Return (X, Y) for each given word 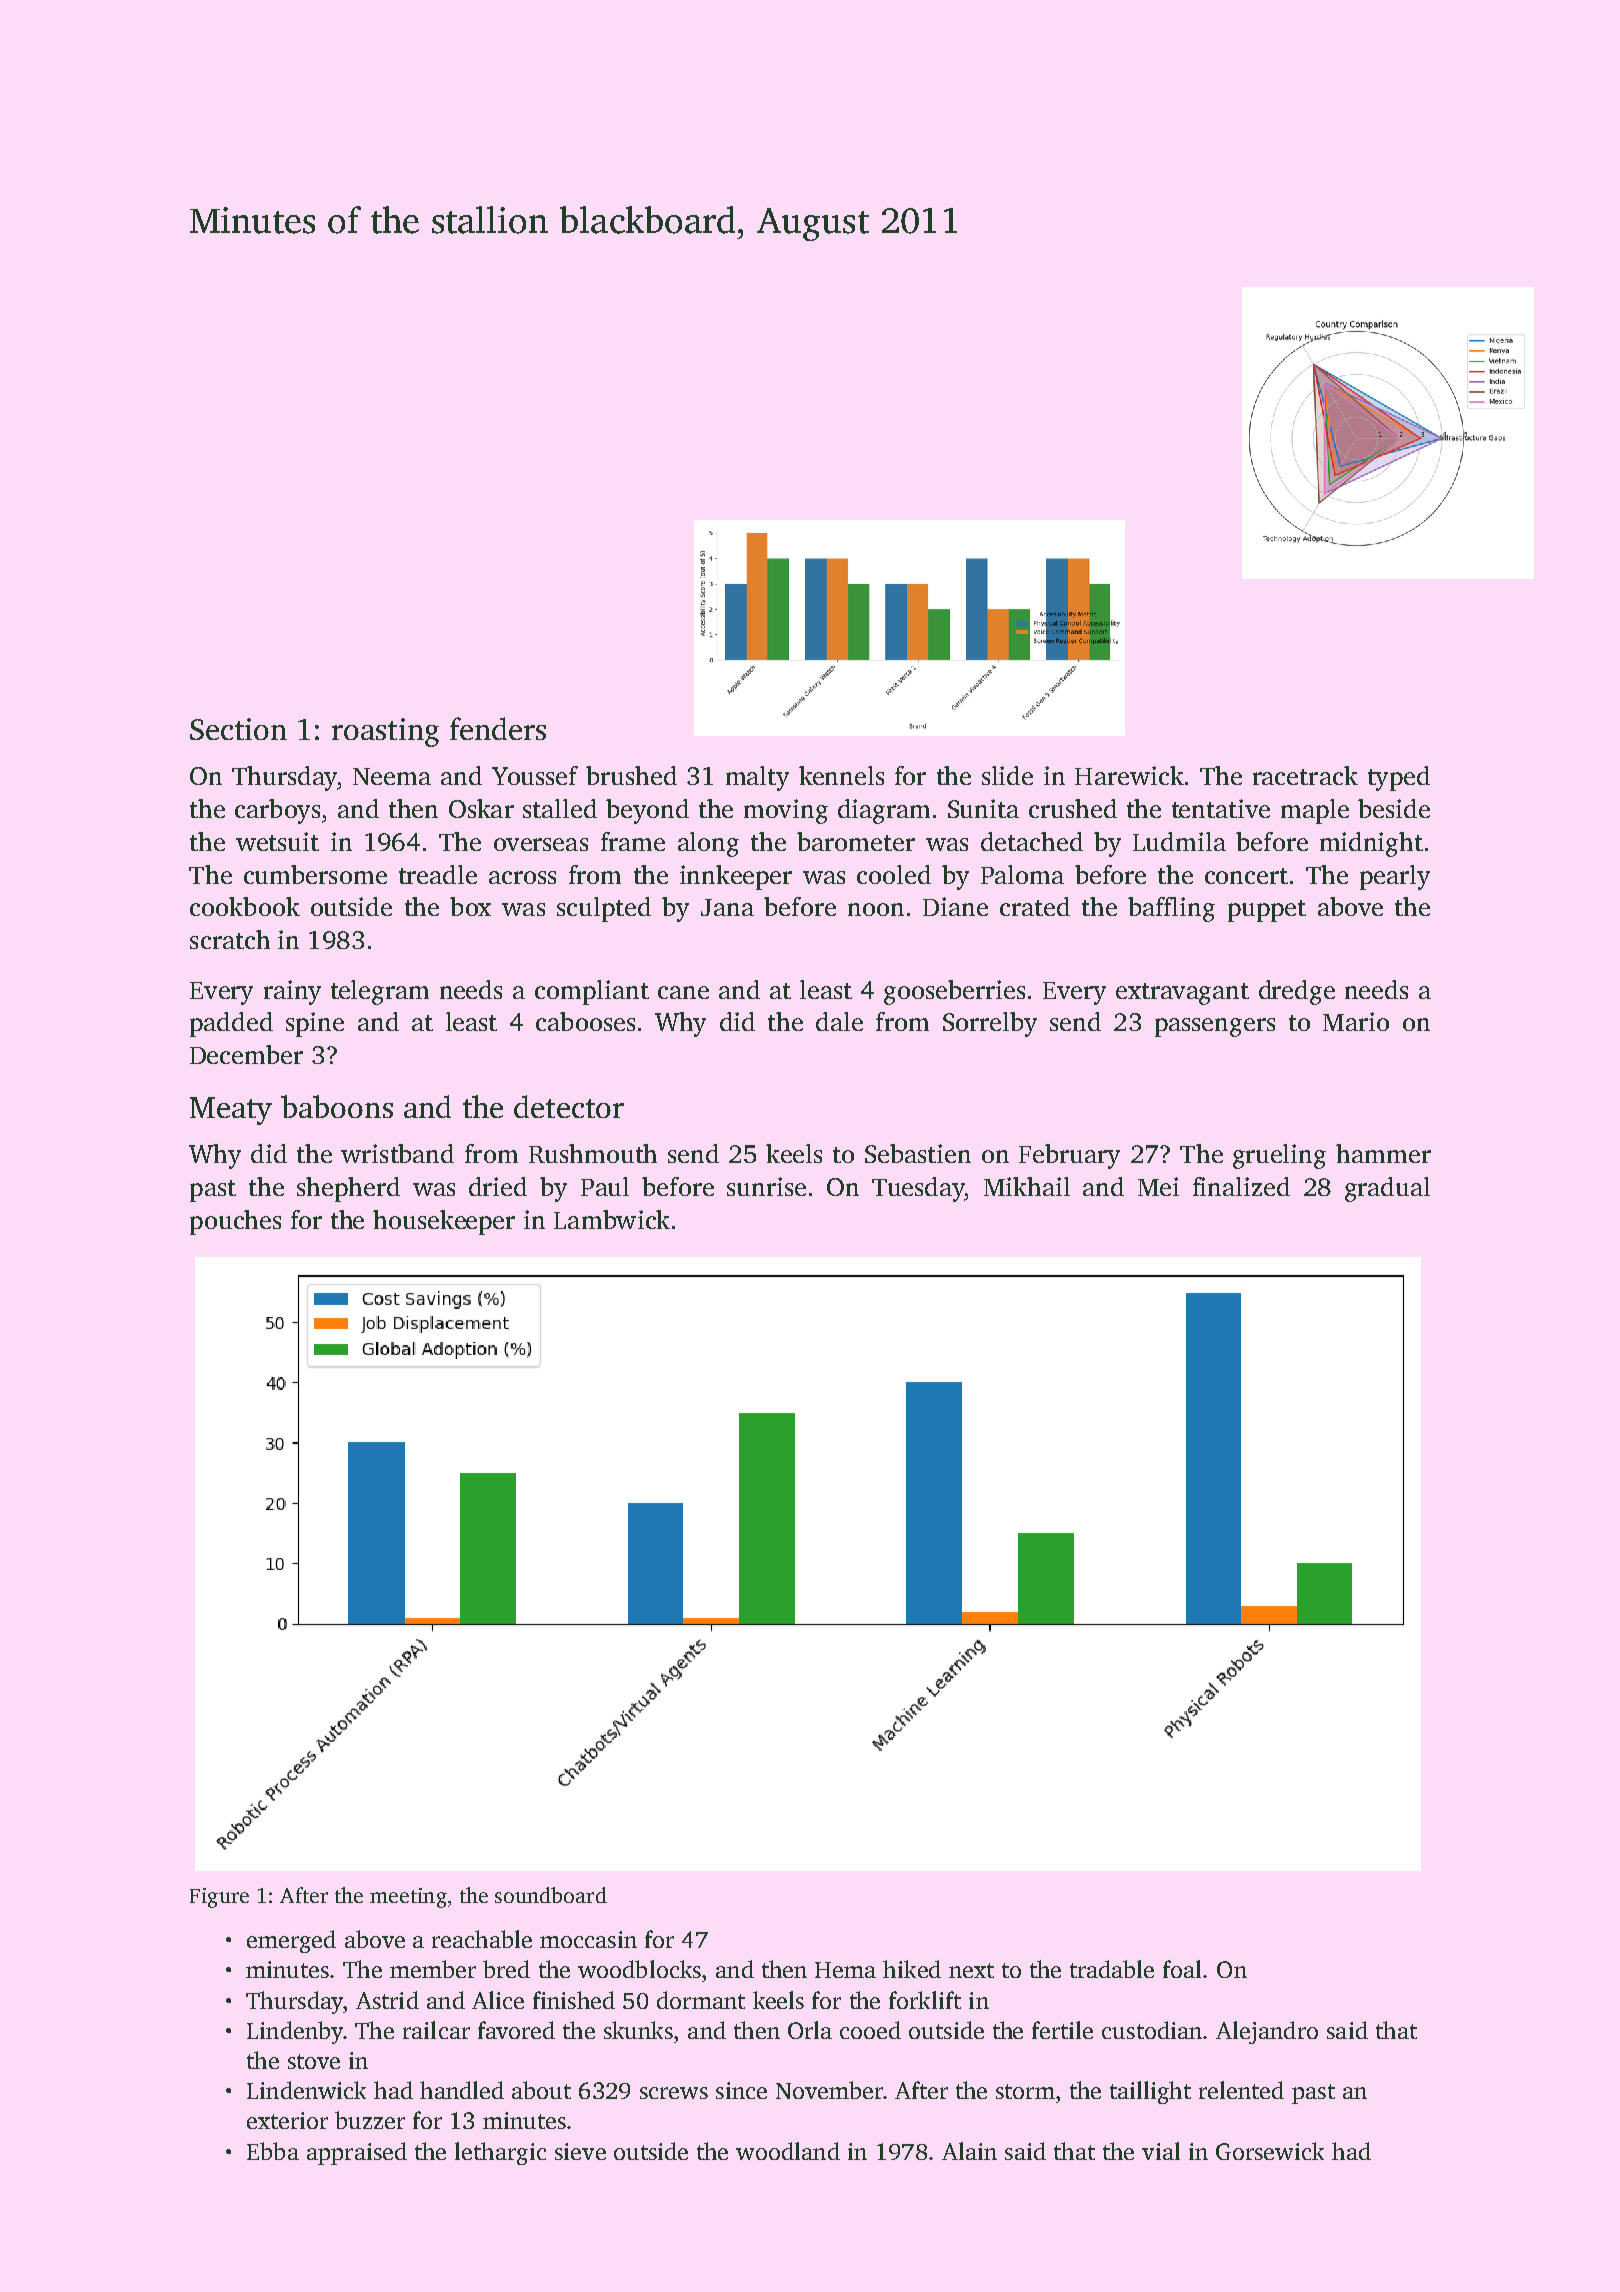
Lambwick (612, 1219)
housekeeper (444, 1222)
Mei (1158, 1186)
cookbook (245, 906)
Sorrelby (990, 1024)
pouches (235, 1222)
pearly (1395, 877)
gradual (1387, 1189)
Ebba (273, 2151)
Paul (605, 1186)
